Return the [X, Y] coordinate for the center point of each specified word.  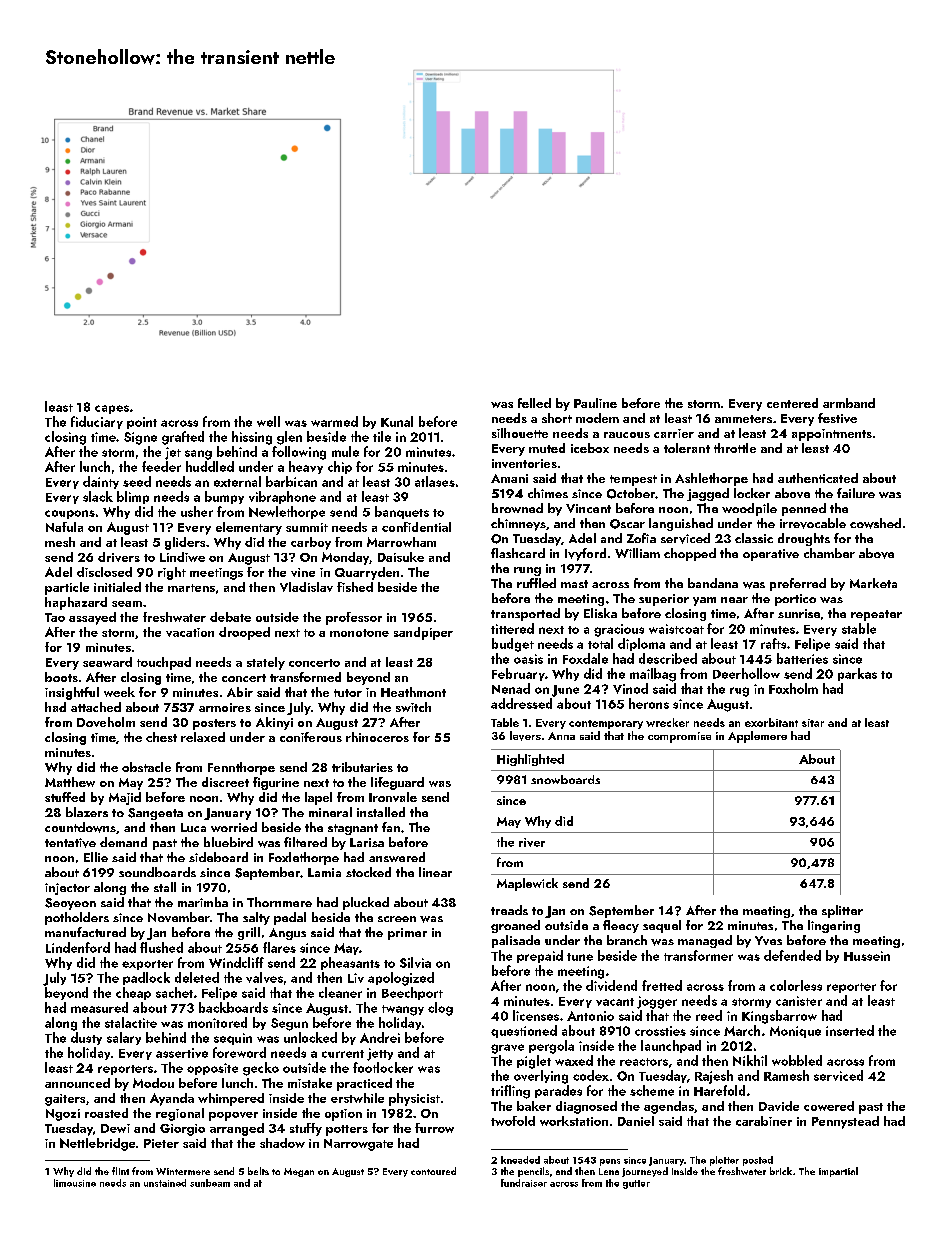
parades [558, 1091]
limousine [75, 1183]
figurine [276, 783]
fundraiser [524, 1183]
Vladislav [306, 587]
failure [856, 493]
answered [397, 857]
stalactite [131, 1022]
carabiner [764, 1121]
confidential [416, 527]
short [557, 418]
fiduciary [97, 422]
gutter [636, 1184]
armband [849, 403]
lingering [834, 926]
